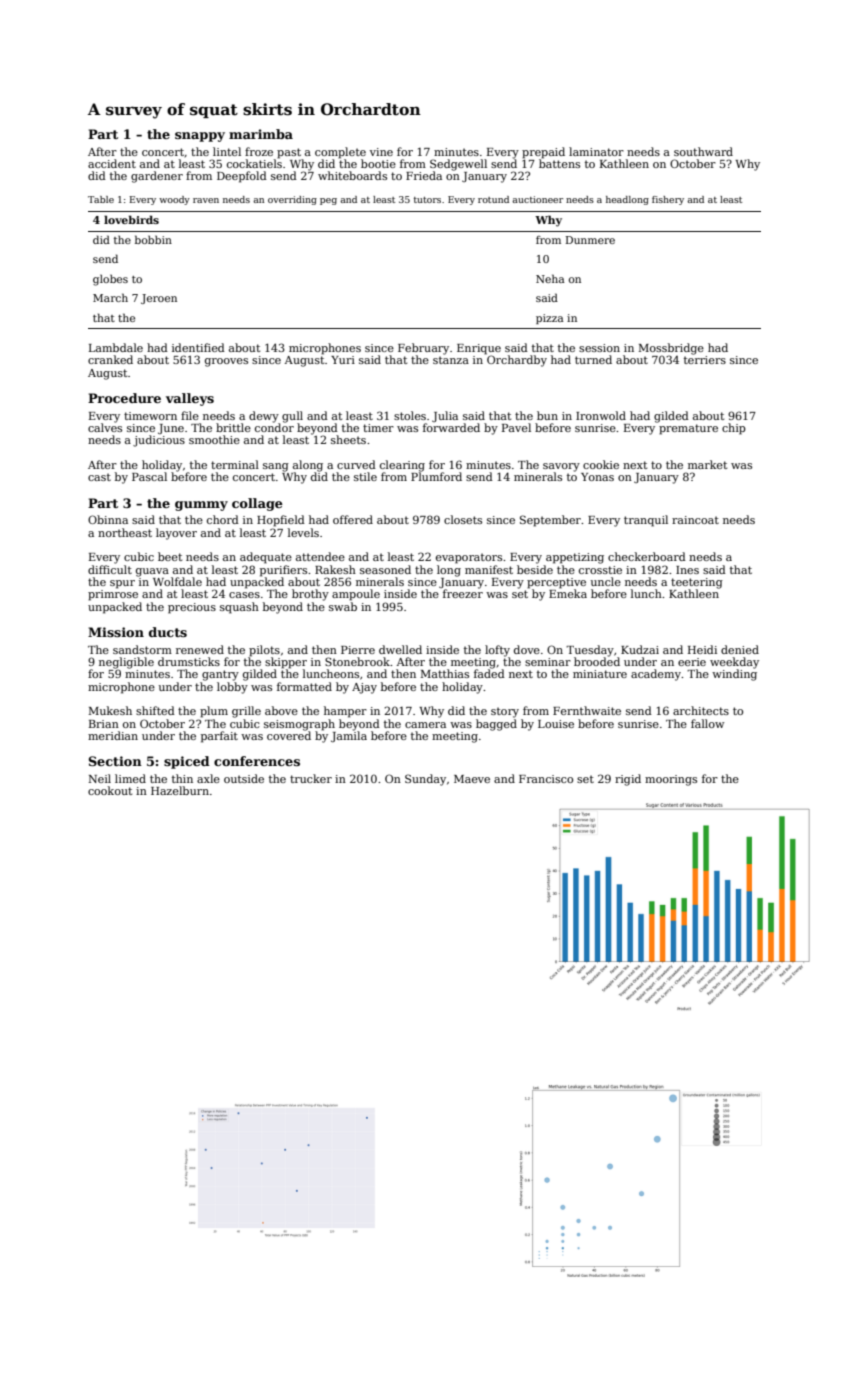 This screenshot has height=1400, width=849. What do you see at coordinates (219, 737) in the screenshot?
I see `parfait` at bounding box center [219, 737].
